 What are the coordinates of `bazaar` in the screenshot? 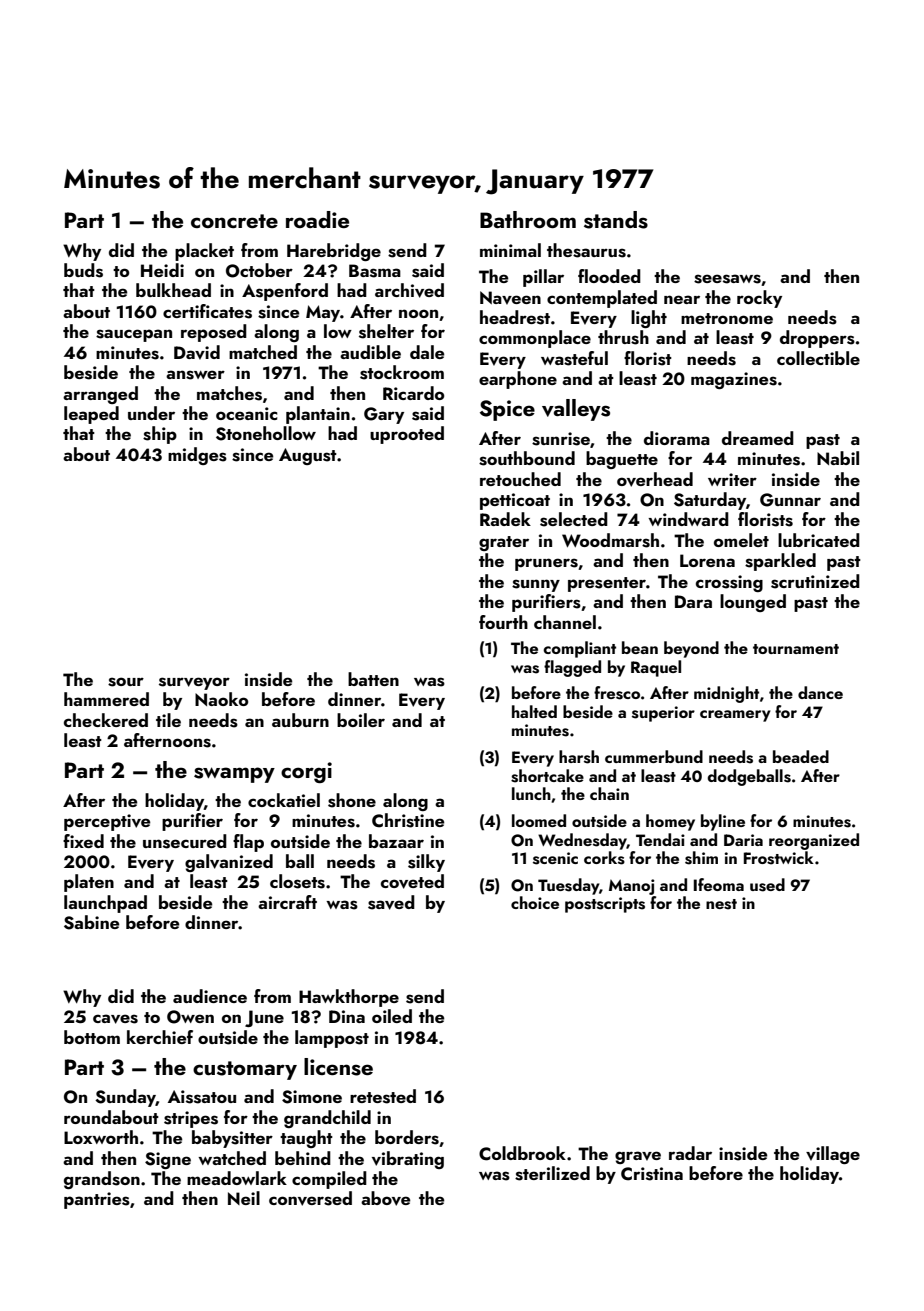 It's located at (396, 841).
